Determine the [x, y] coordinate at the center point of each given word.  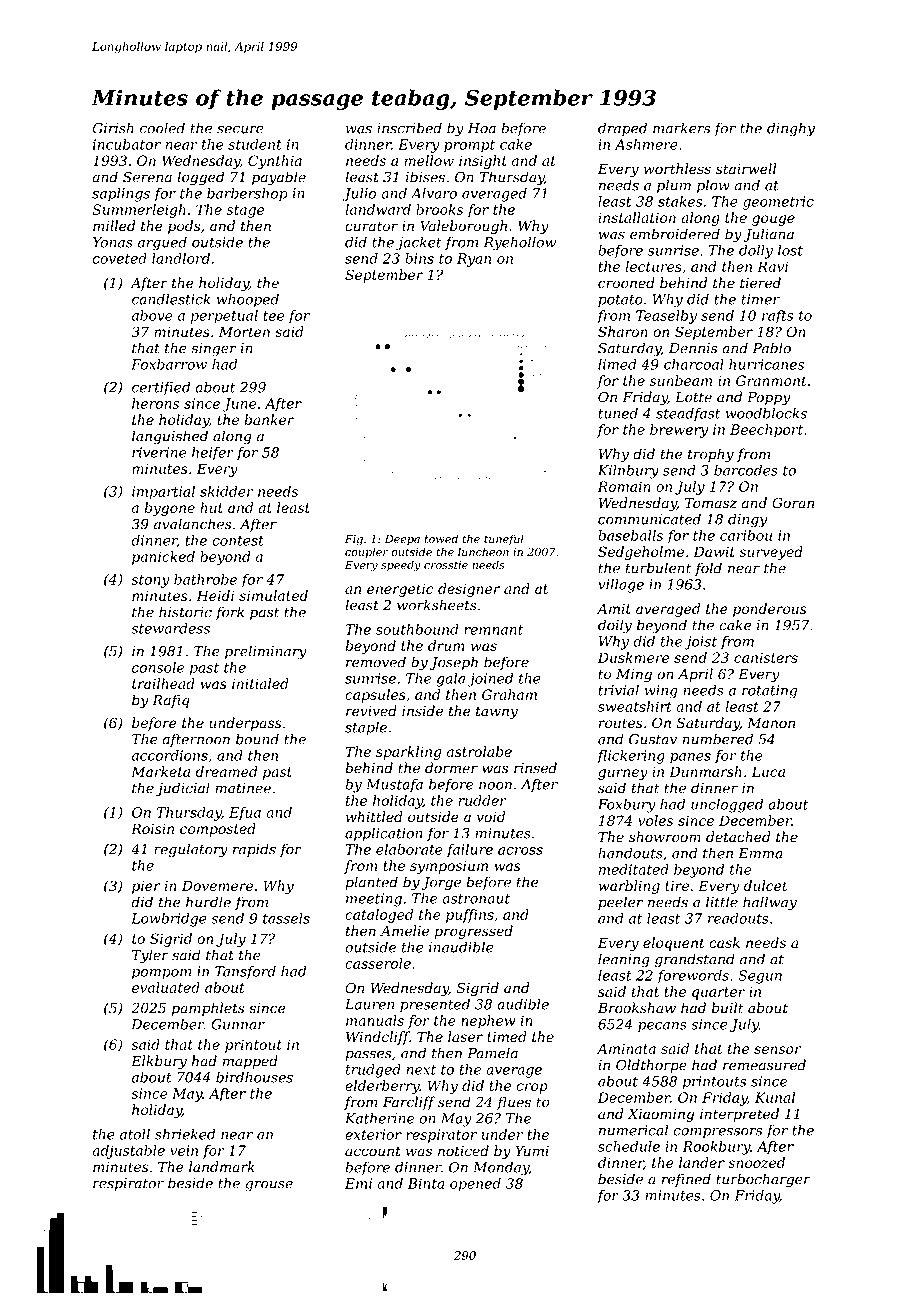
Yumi [532, 1150]
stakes [680, 201]
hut [211, 507]
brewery [679, 431]
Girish [113, 128]
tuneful [504, 539]
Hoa [482, 128]
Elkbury [159, 1062]
